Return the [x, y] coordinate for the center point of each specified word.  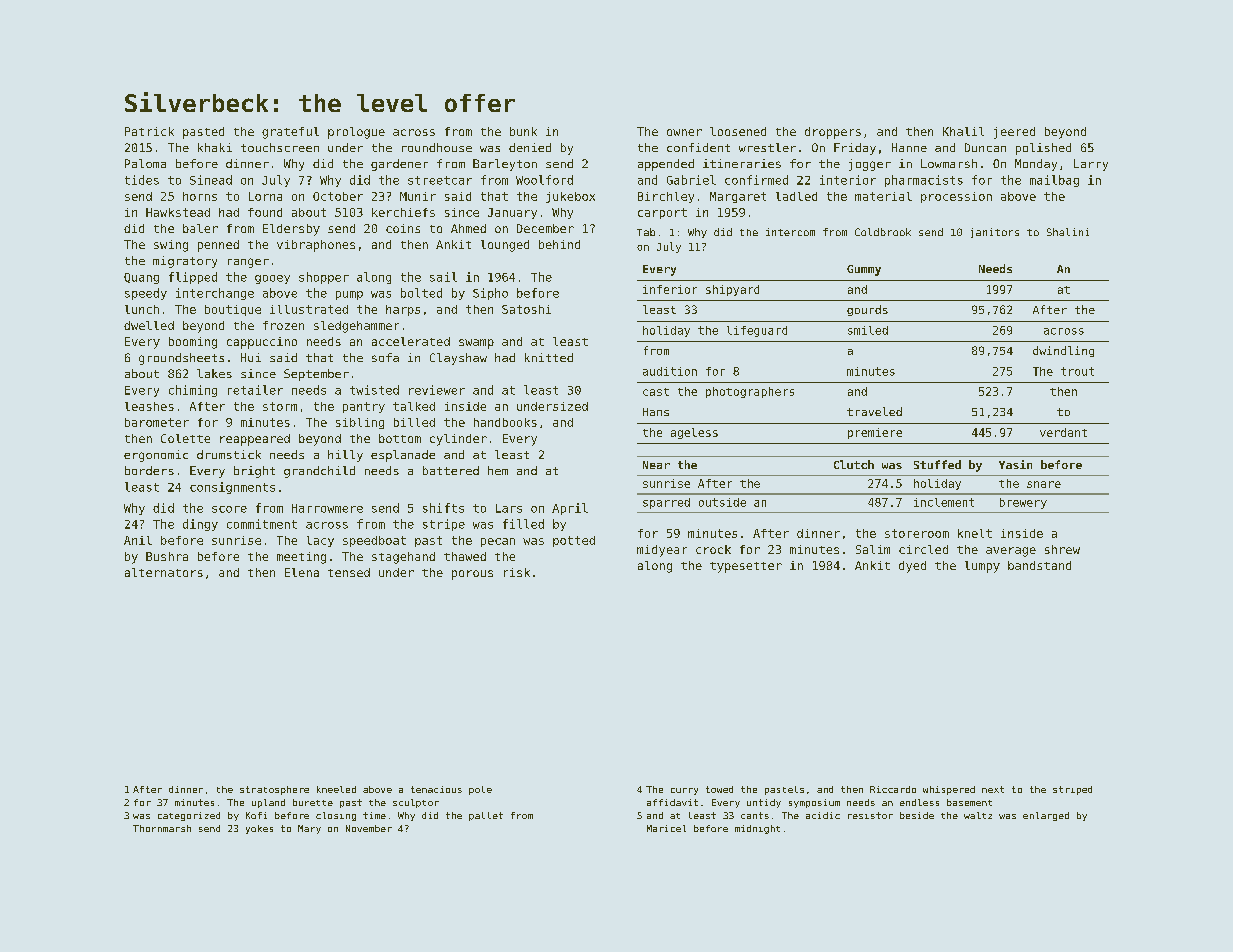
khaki [215, 147]
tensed [349, 572]
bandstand [1039, 565]
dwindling [1063, 351]
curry [684, 791]
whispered [949, 790]
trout [1077, 371]
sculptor [416, 803]
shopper [324, 278]
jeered [1014, 133]
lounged [505, 246]
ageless [694, 433]
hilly [345, 456]
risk [517, 572]
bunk [523, 131]
